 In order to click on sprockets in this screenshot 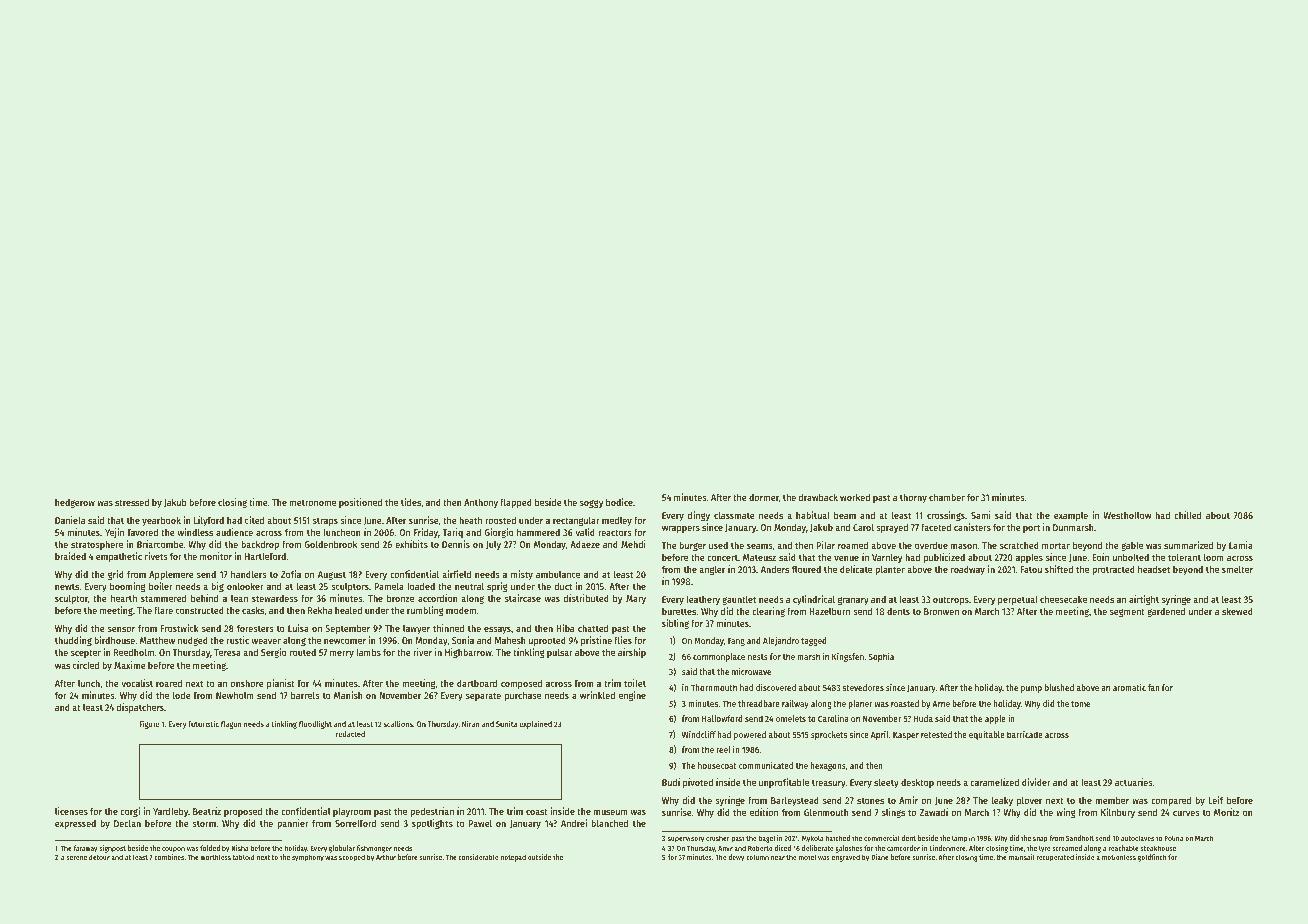, I will do `click(829, 735)`.
